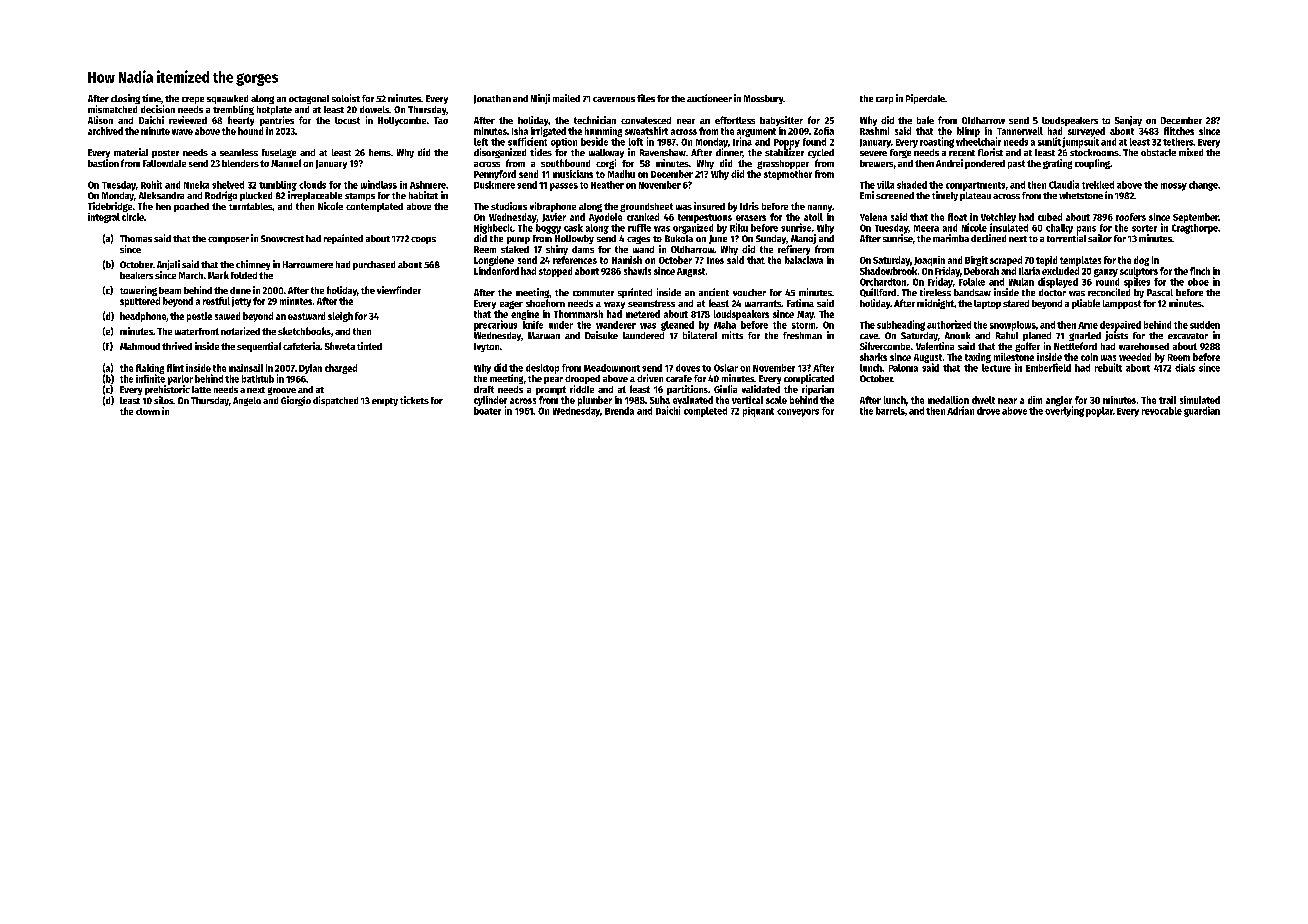  What do you see at coordinates (487, 411) in the document?
I see `boater` at bounding box center [487, 411].
